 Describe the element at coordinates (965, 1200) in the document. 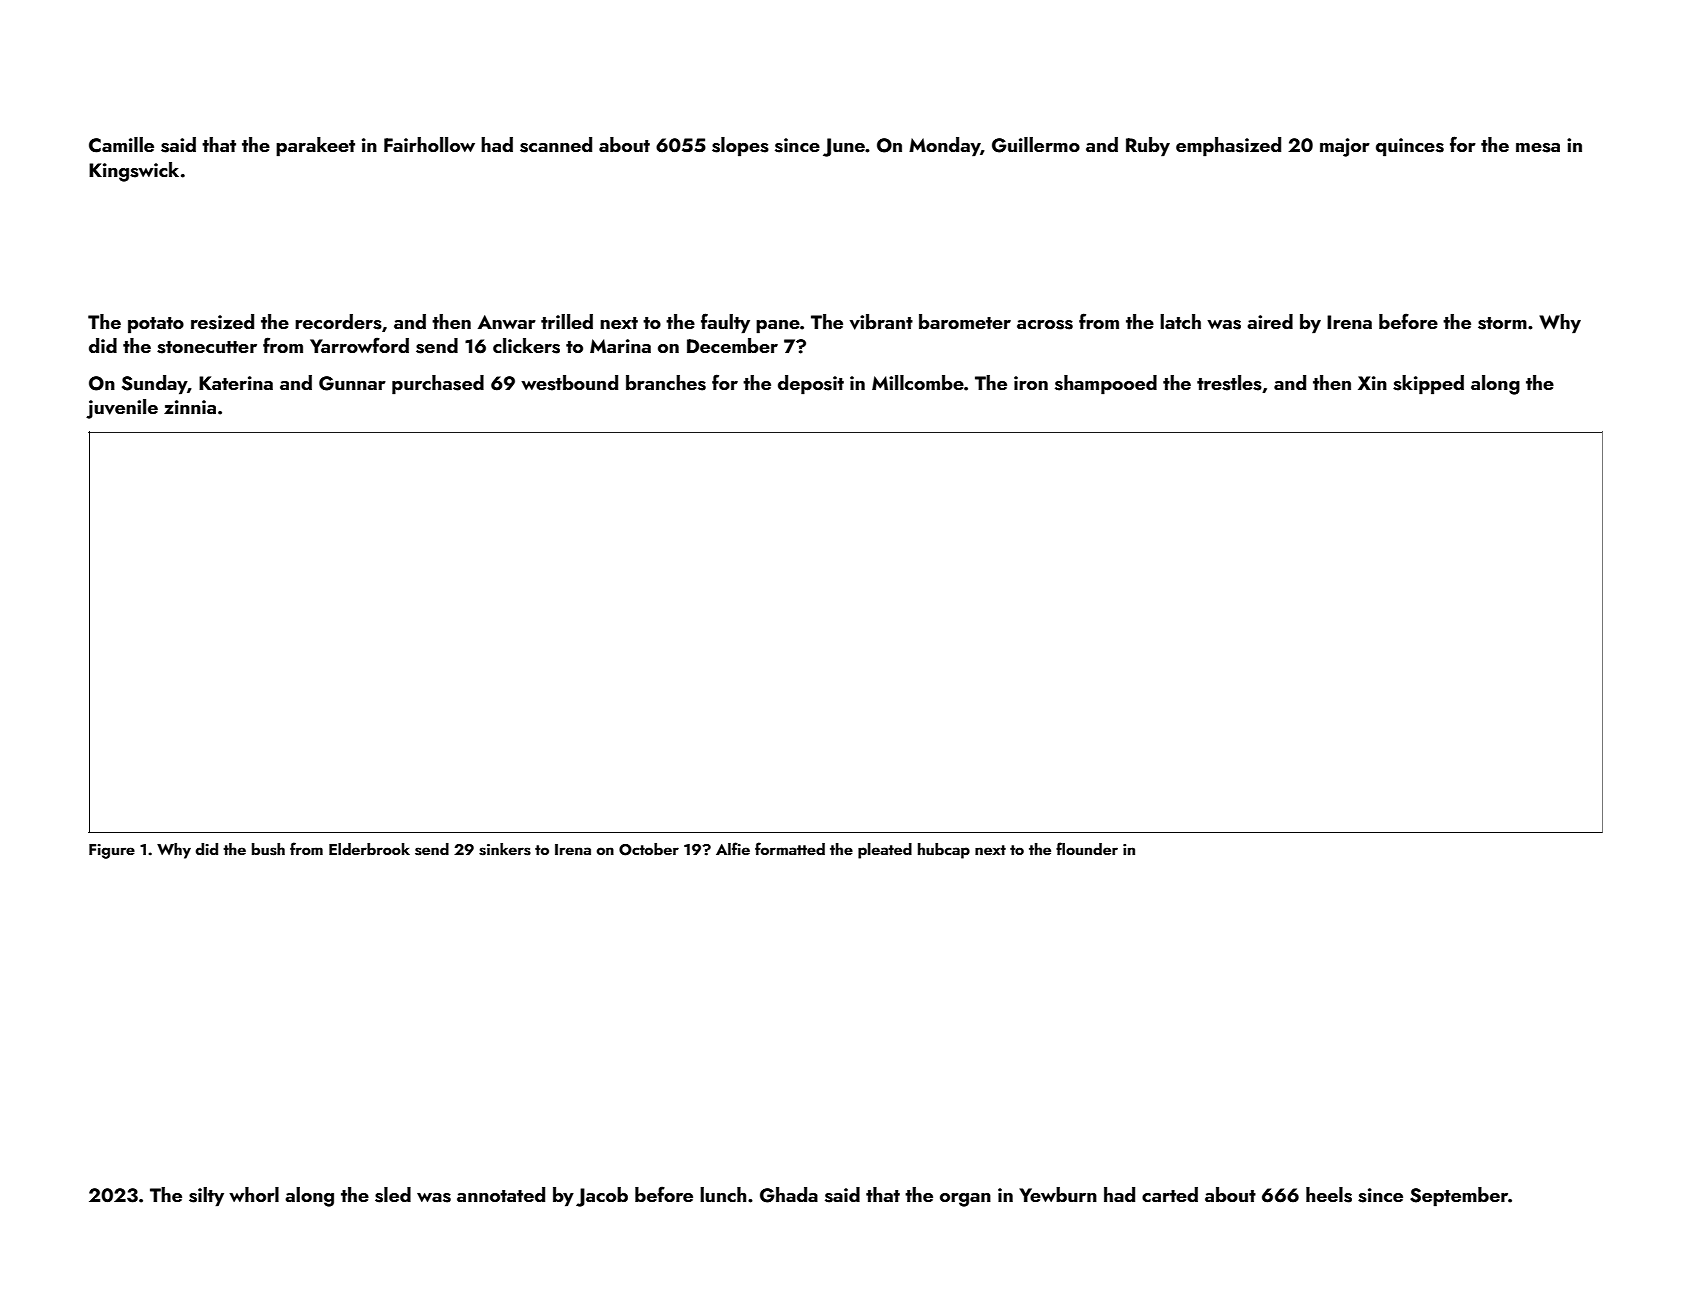

I see `organ` at that location.
